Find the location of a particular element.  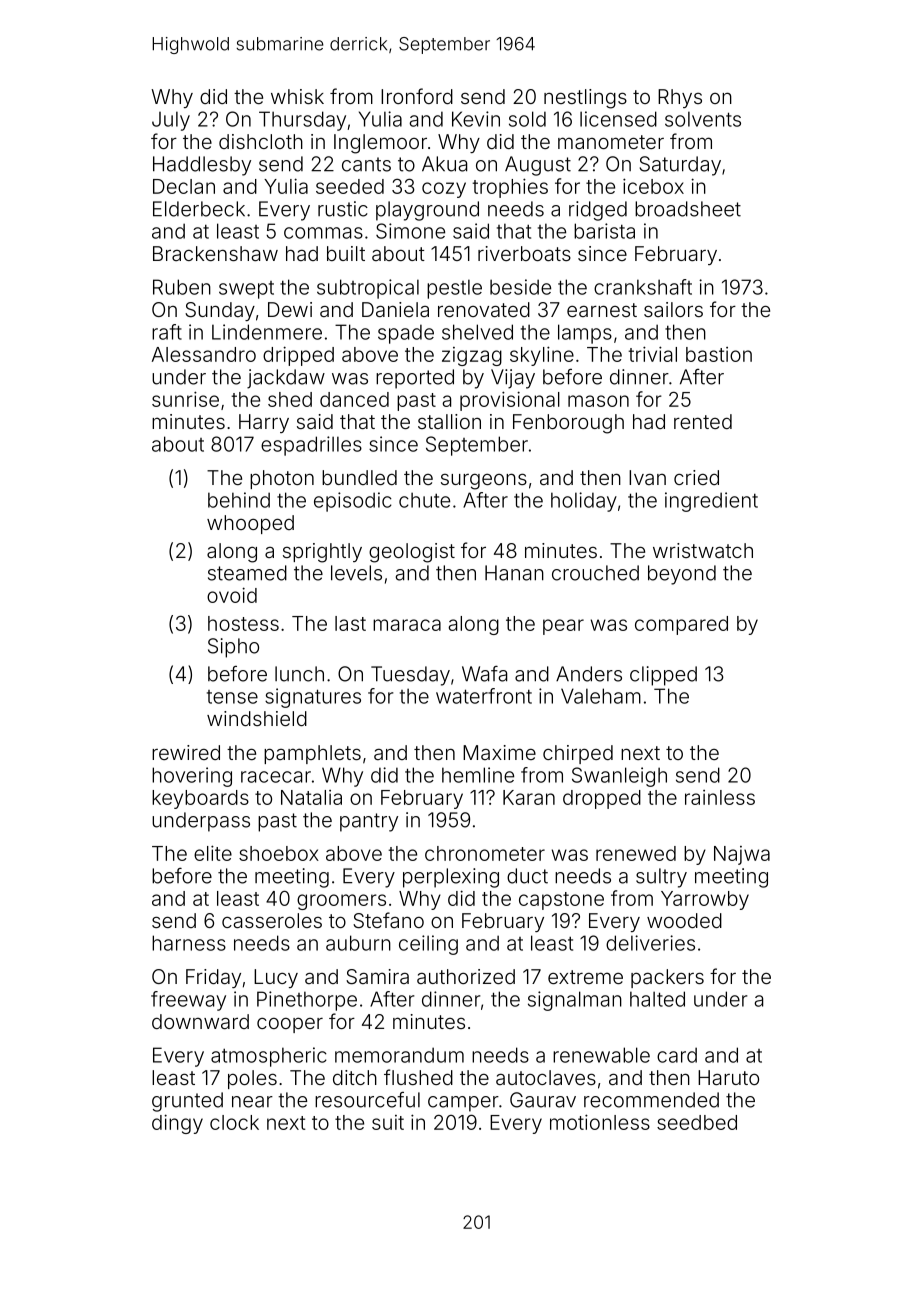

clock is located at coordinates (234, 1122).
